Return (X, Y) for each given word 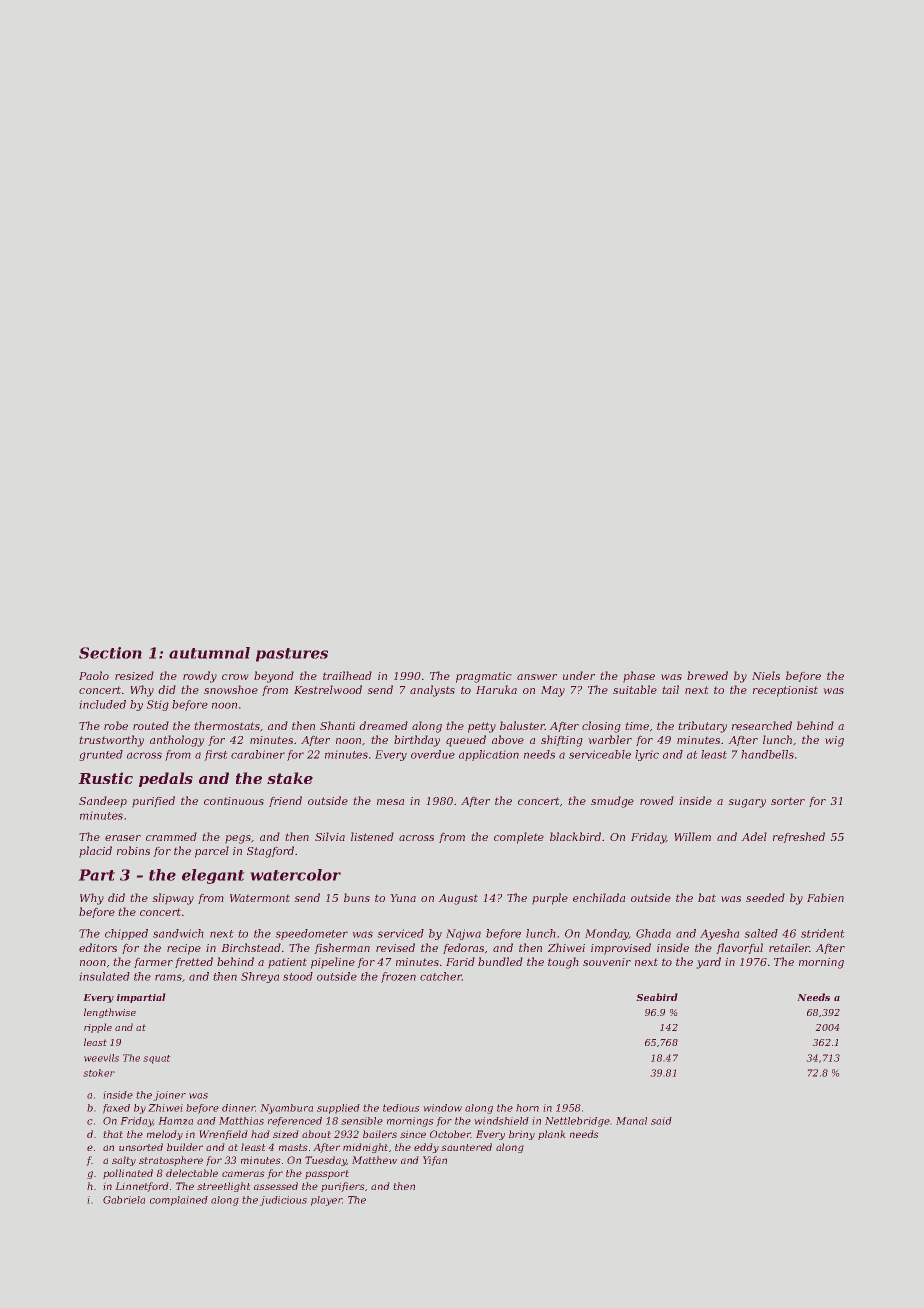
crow (235, 677)
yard (708, 963)
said (661, 1121)
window (442, 1108)
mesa (390, 802)
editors (98, 947)
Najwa (463, 934)
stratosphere (171, 1161)
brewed (707, 675)
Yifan (435, 1161)
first (216, 755)
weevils (101, 1058)
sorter (788, 801)
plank (552, 1135)
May (553, 691)
